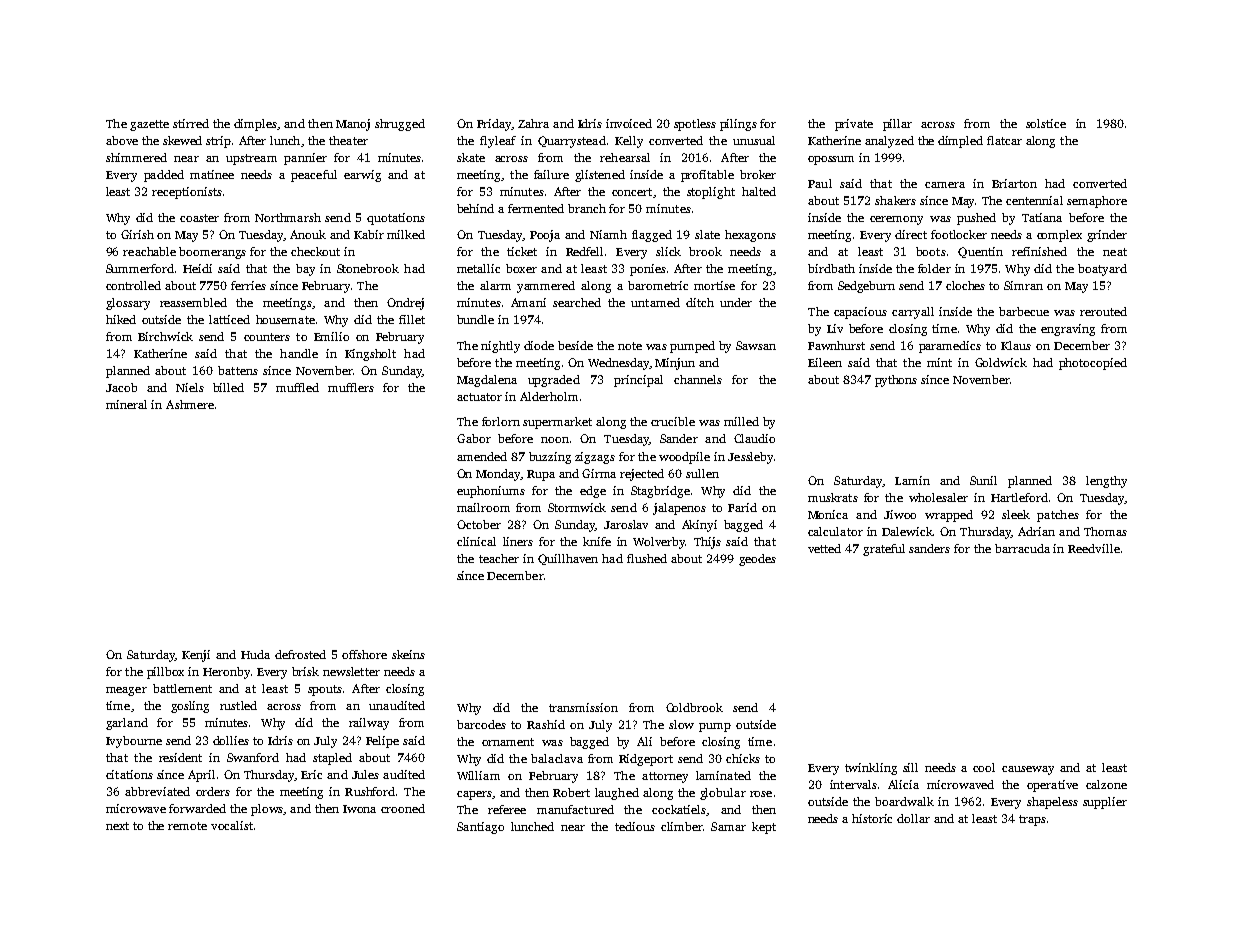 Image resolution: width=1233 pixels, height=952 pixels. Describe the element at coordinates (911, 234) in the screenshot. I see `direct` at that location.
